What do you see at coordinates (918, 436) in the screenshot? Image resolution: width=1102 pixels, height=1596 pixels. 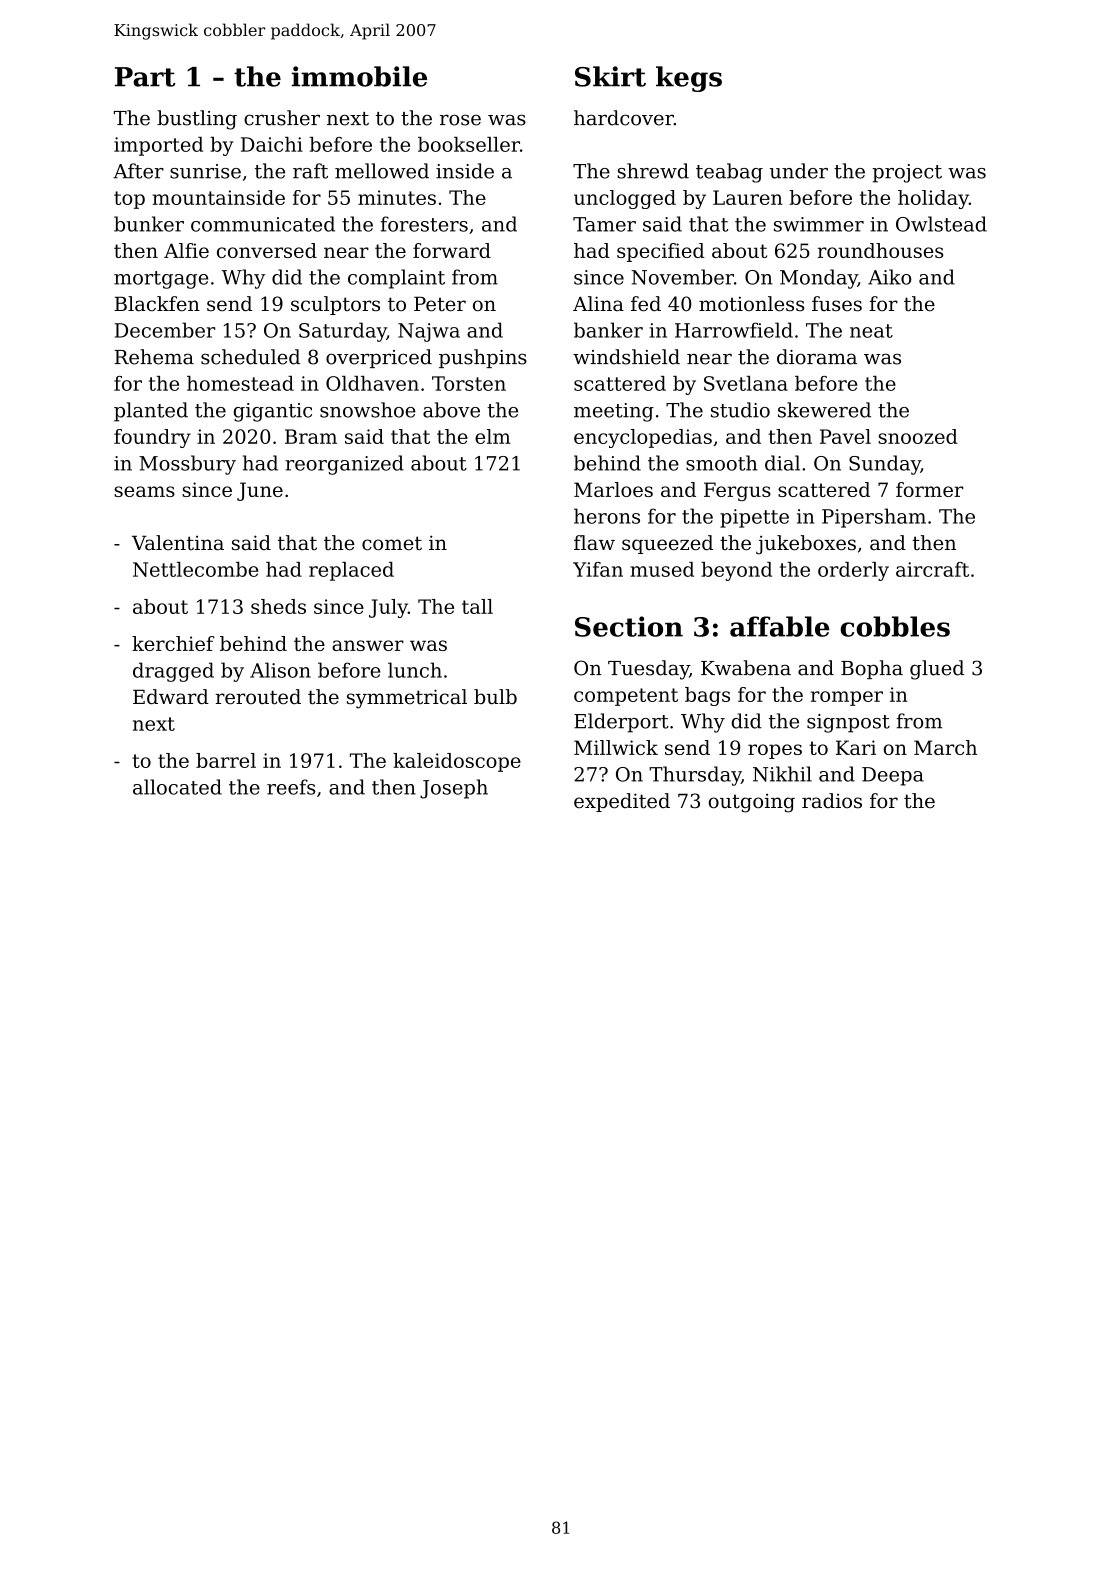 I see `snoozed` at bounding box center [918, 436].
